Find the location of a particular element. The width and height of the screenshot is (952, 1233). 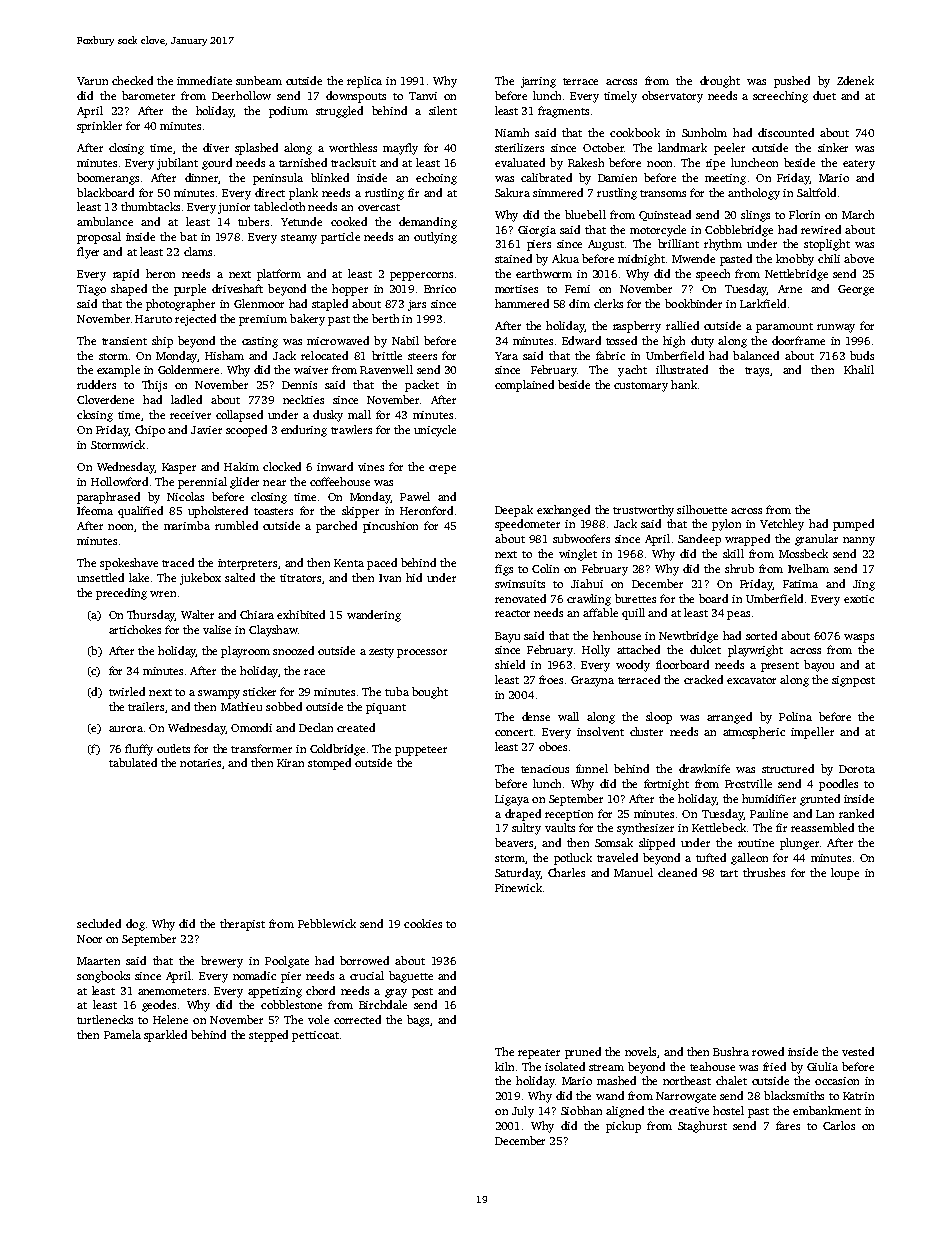

pumped is located at coordinates (853, 525).
